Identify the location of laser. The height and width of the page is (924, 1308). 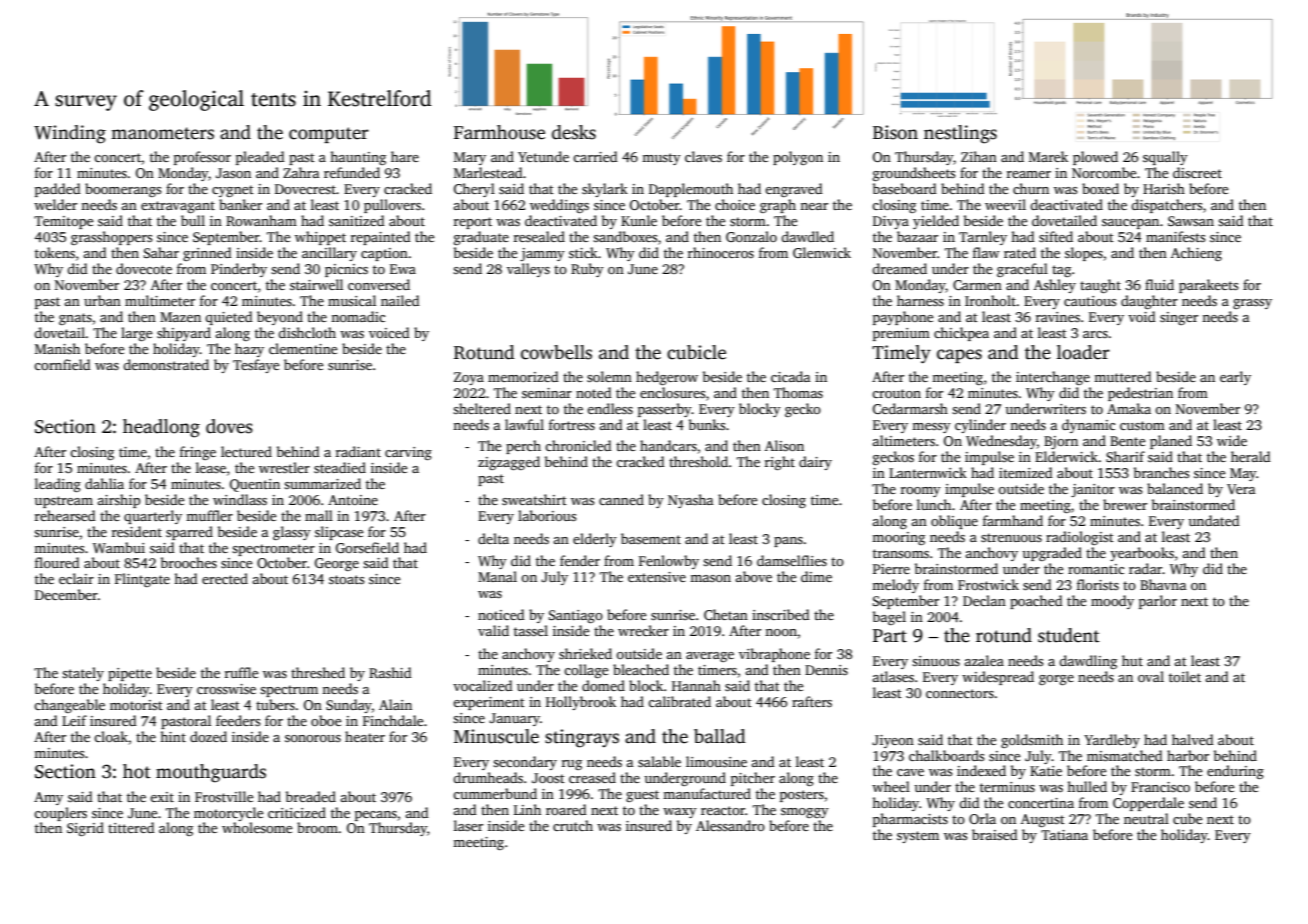
(468, 825).
